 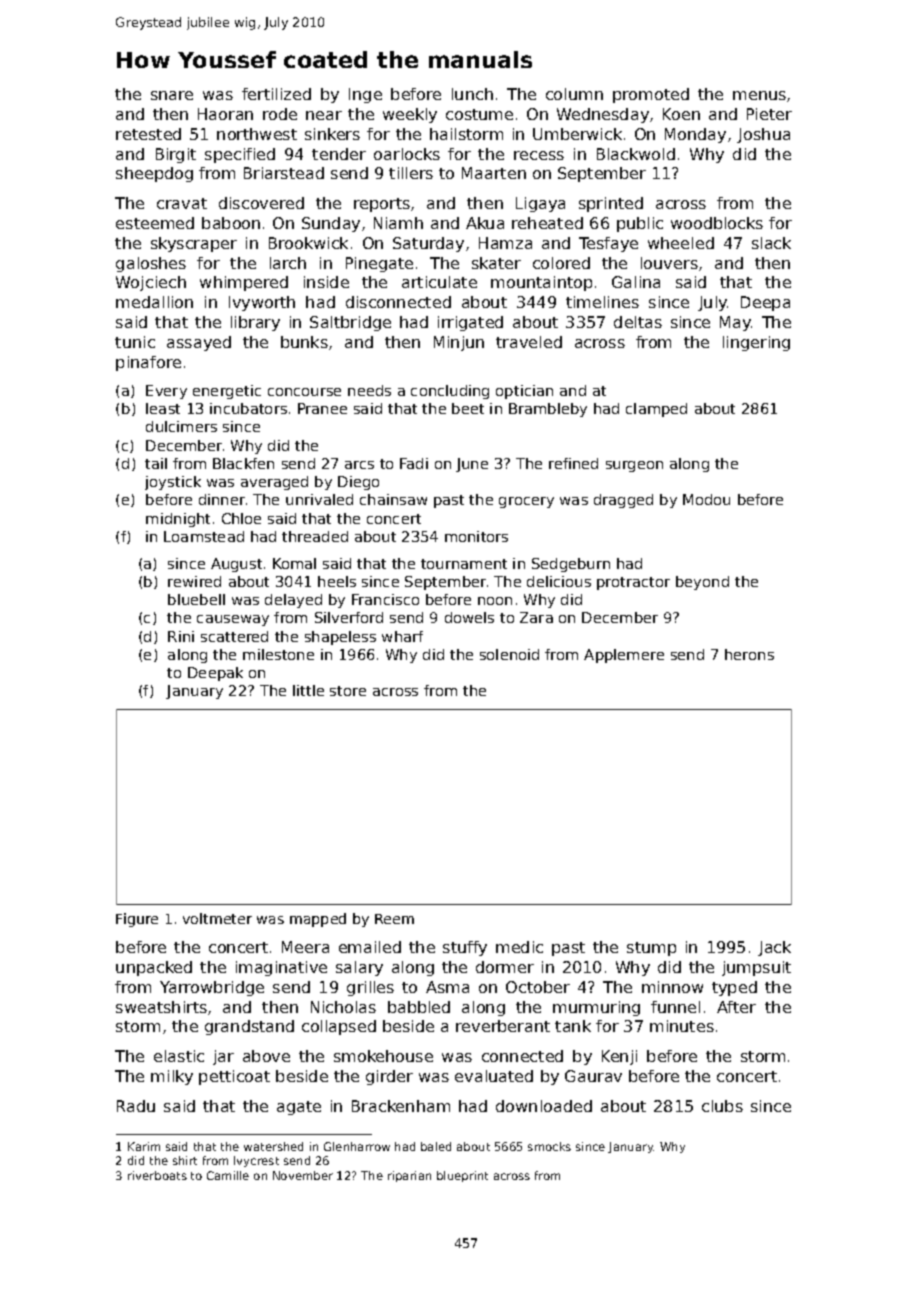 What do you see at coordinates (574, 94) in the screenshot?
I see `column` at bounding box center [574, 94].
